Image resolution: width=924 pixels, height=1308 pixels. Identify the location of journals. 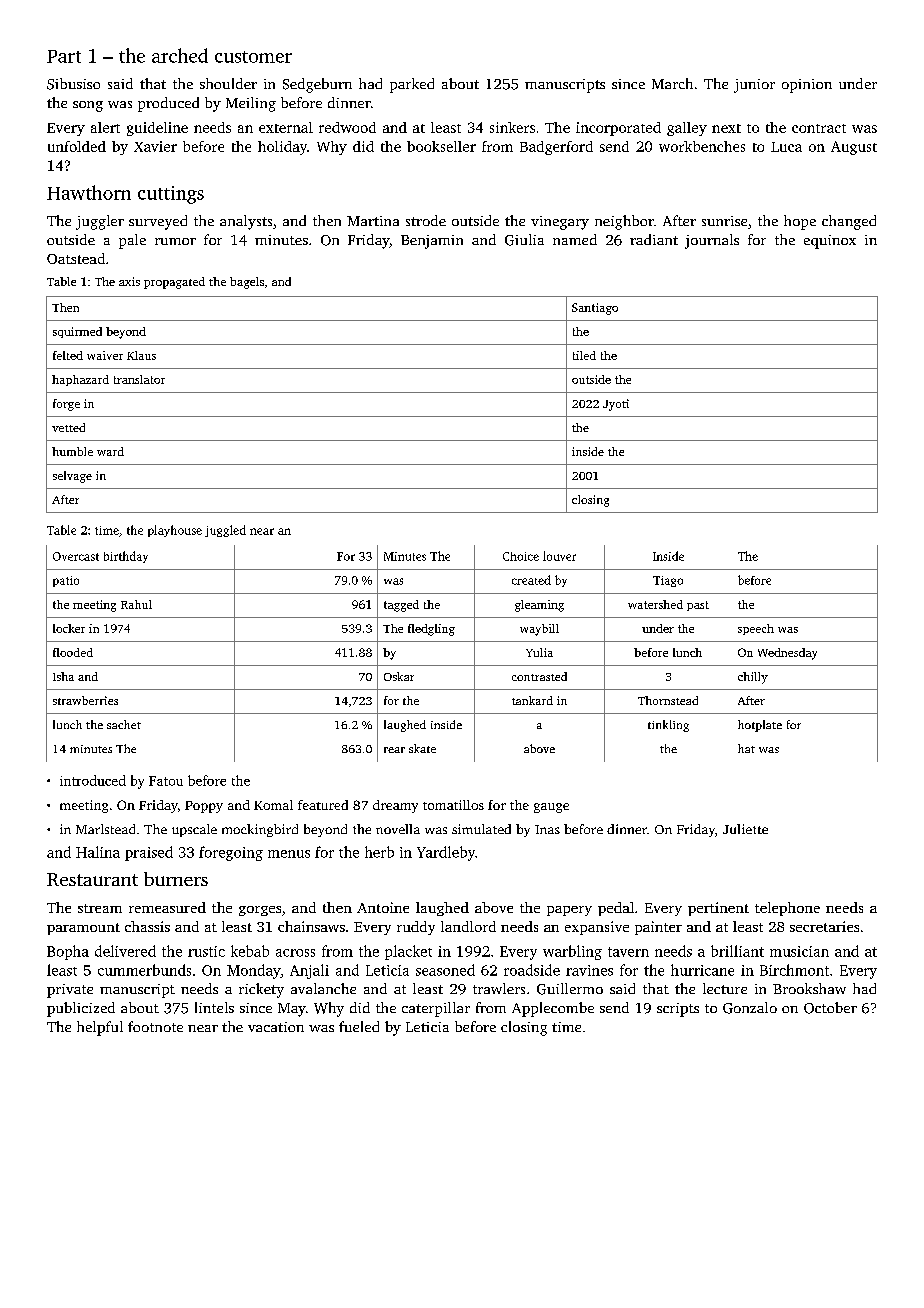
(712, 241).
